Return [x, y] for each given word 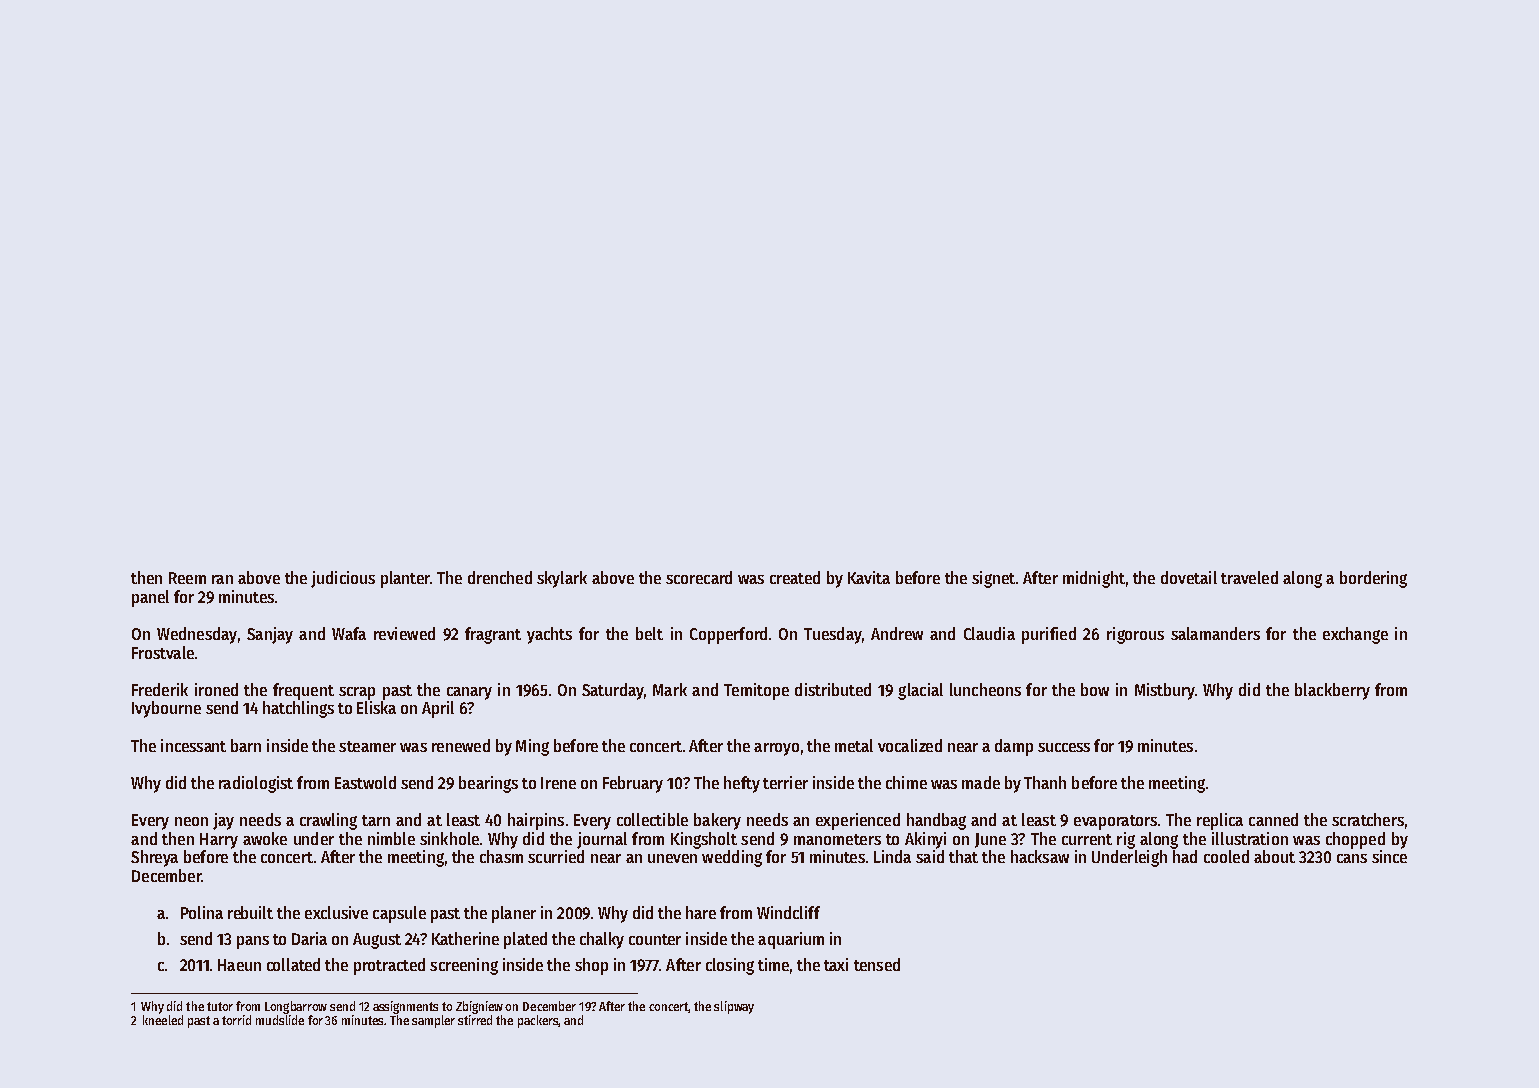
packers [538, 1021]
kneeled [163, 1020]
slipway [734, 1007]
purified [1049, 635]
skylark [562, 579]
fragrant [493, 635]
